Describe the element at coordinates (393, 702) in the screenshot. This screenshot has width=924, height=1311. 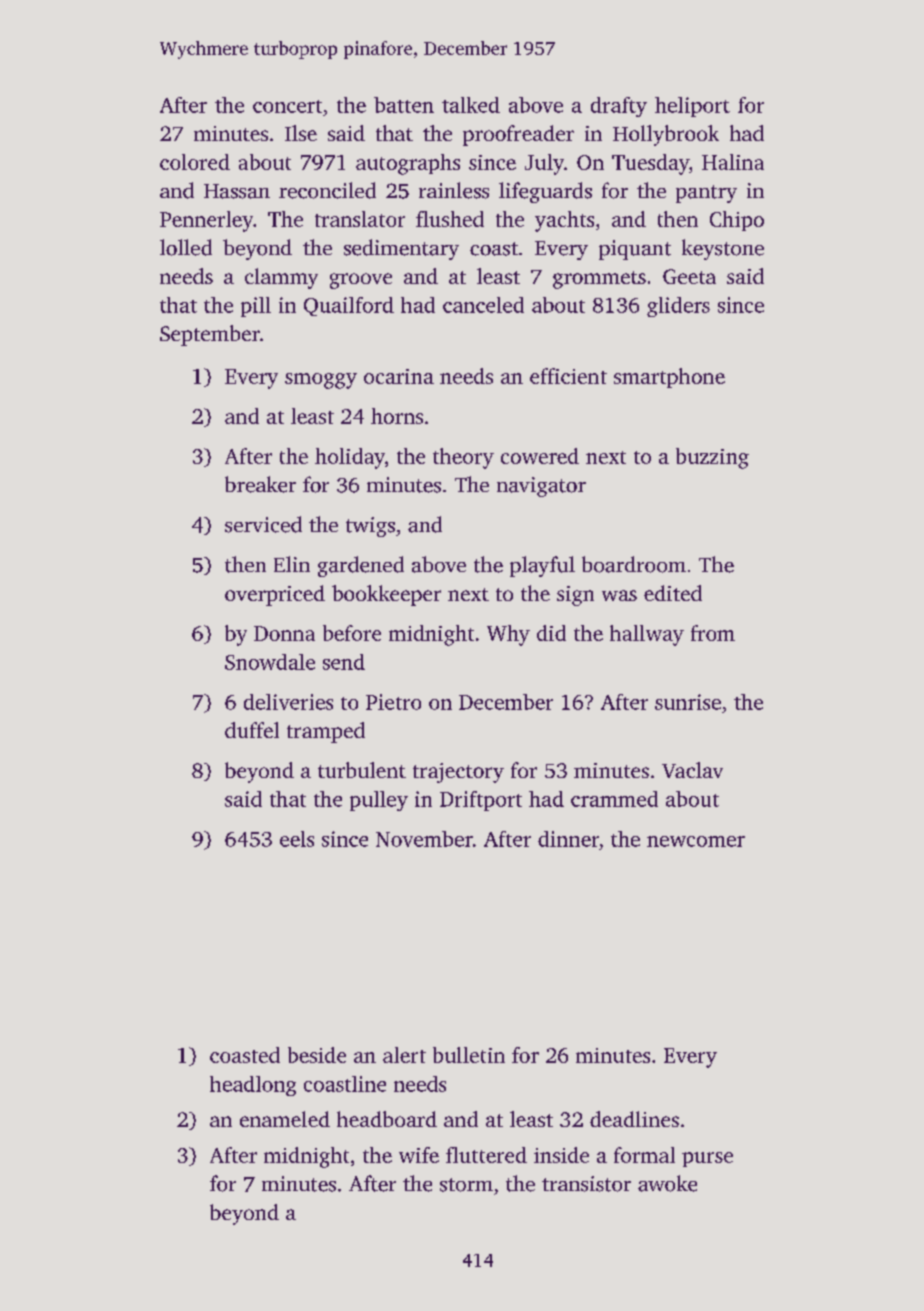
I see `Pietro` at that location.
